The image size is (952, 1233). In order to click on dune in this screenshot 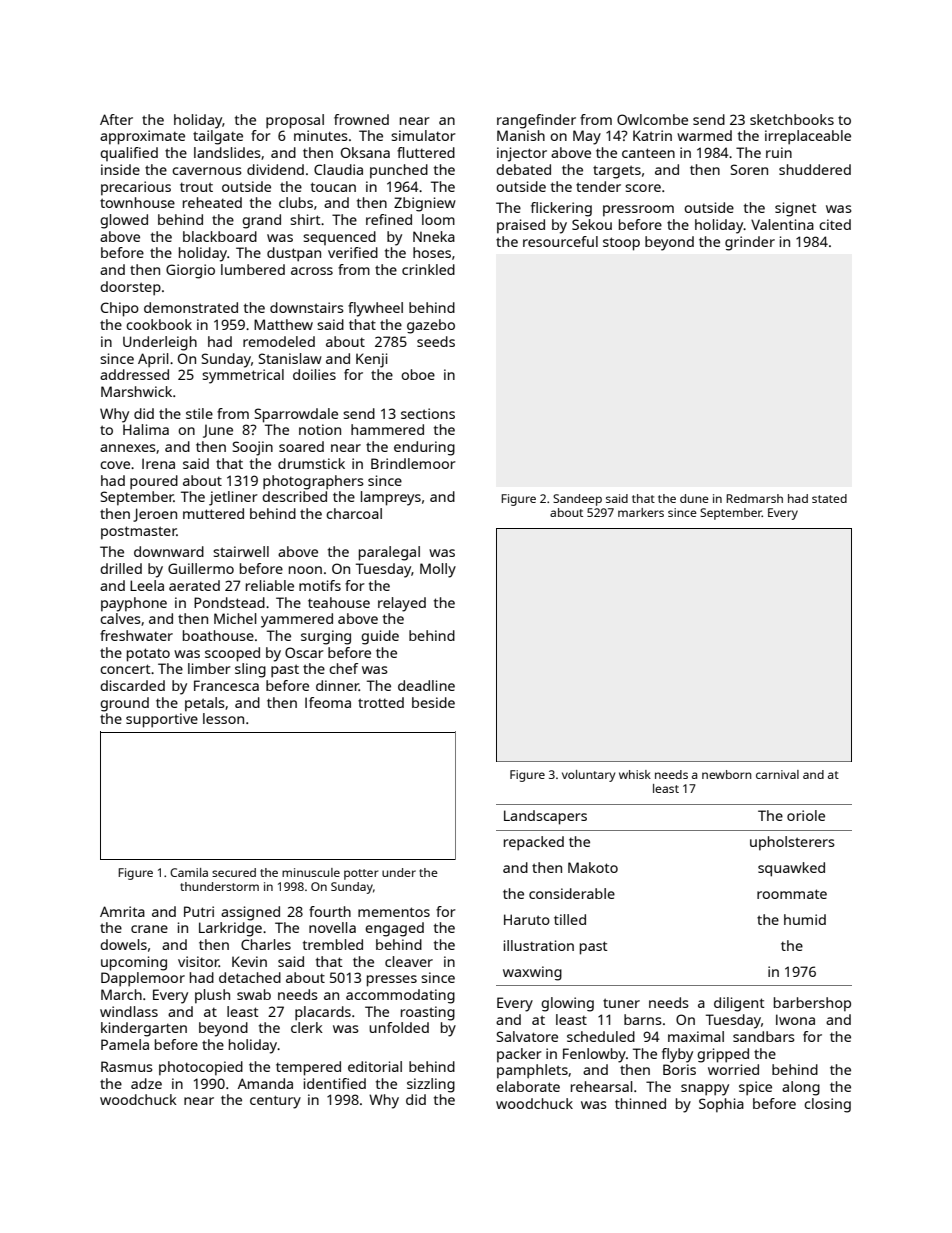, I will do `click(694, 498)`.
